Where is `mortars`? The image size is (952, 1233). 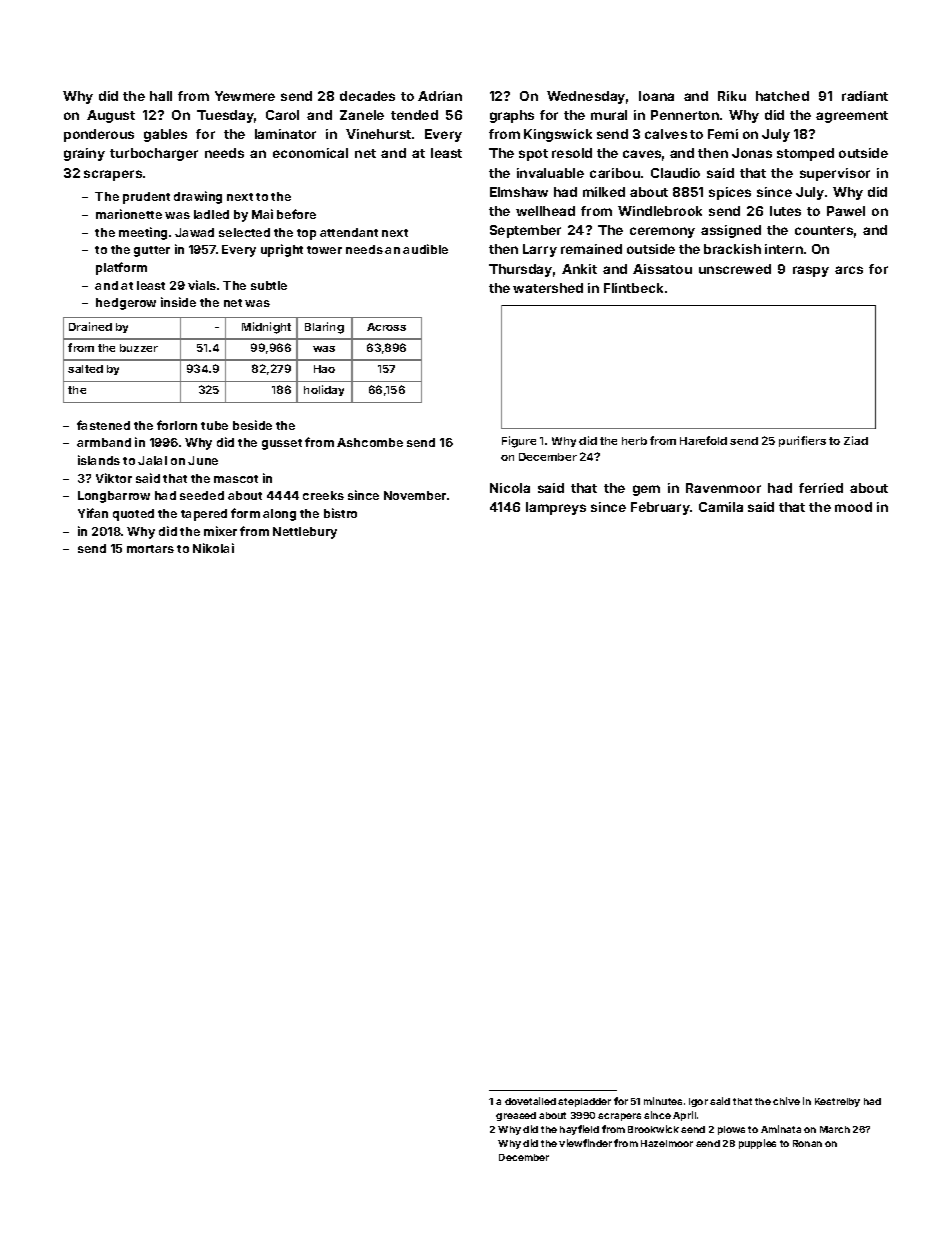
mortars is located at coordinates (150, 549).
